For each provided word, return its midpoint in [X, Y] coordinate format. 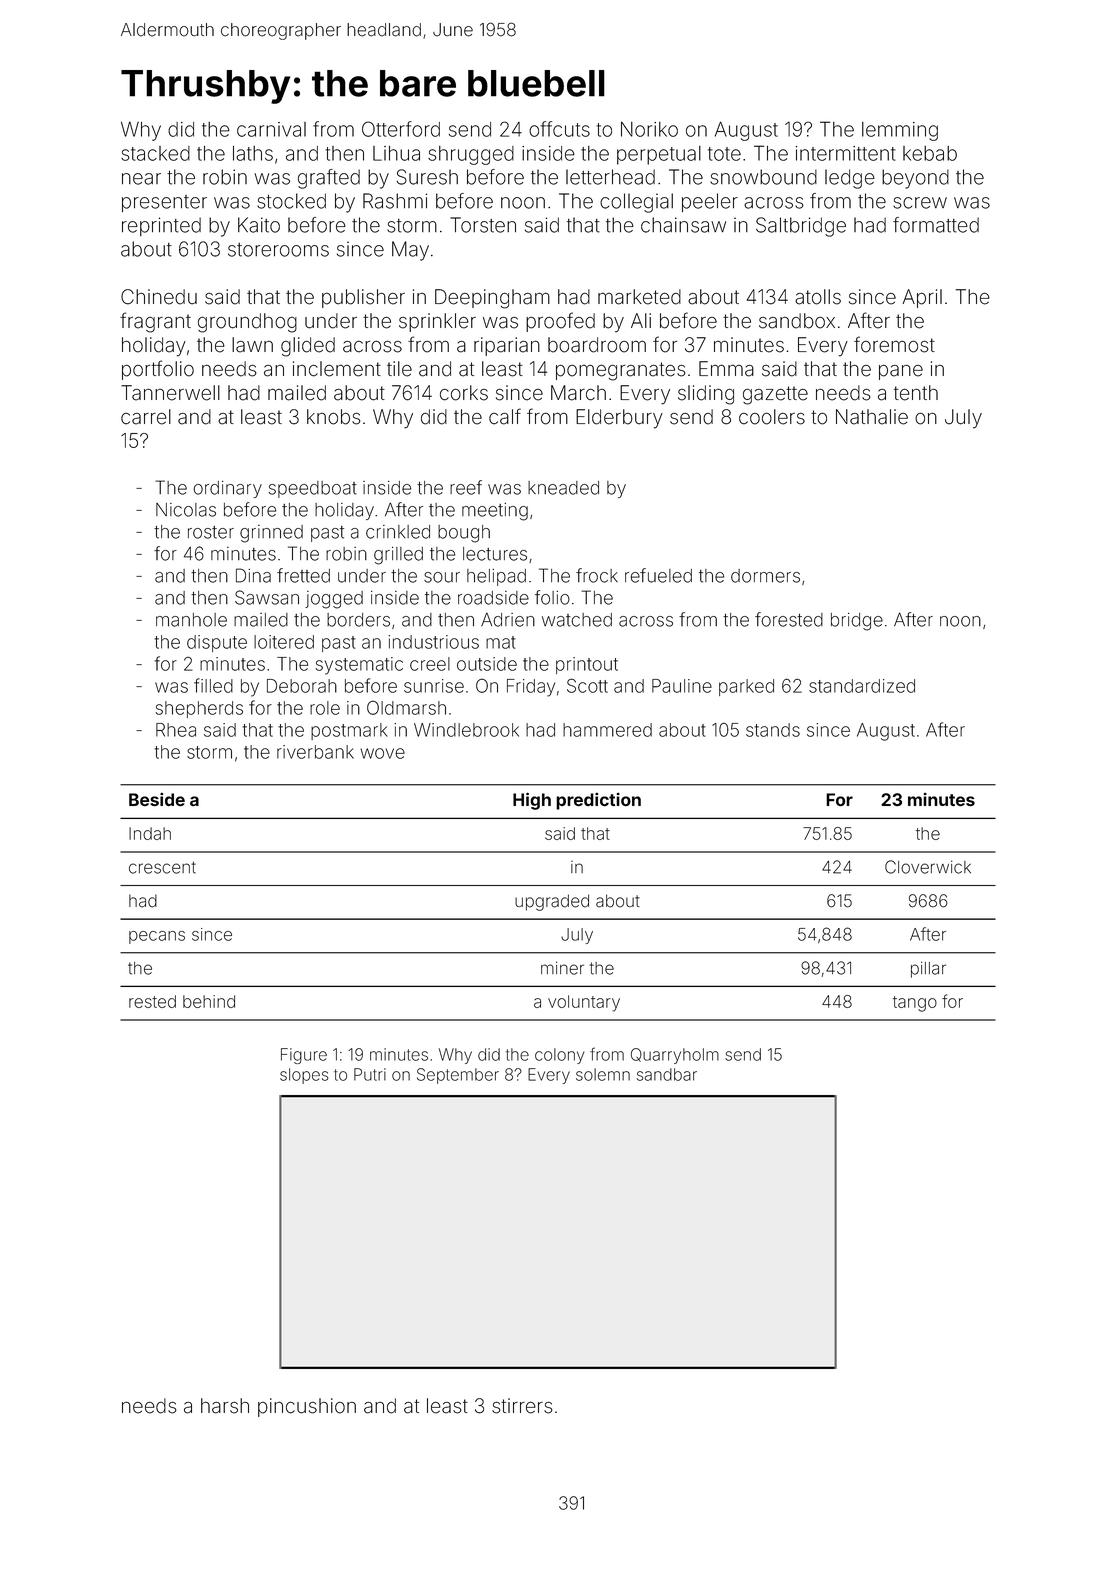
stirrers [522, 1406]
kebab [930, 153]
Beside [157, 799]
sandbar [667, 1074]
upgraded [552, 902]
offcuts [559, 129]
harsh [225, 1406]
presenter [164, 203]
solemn [603, 1074]
